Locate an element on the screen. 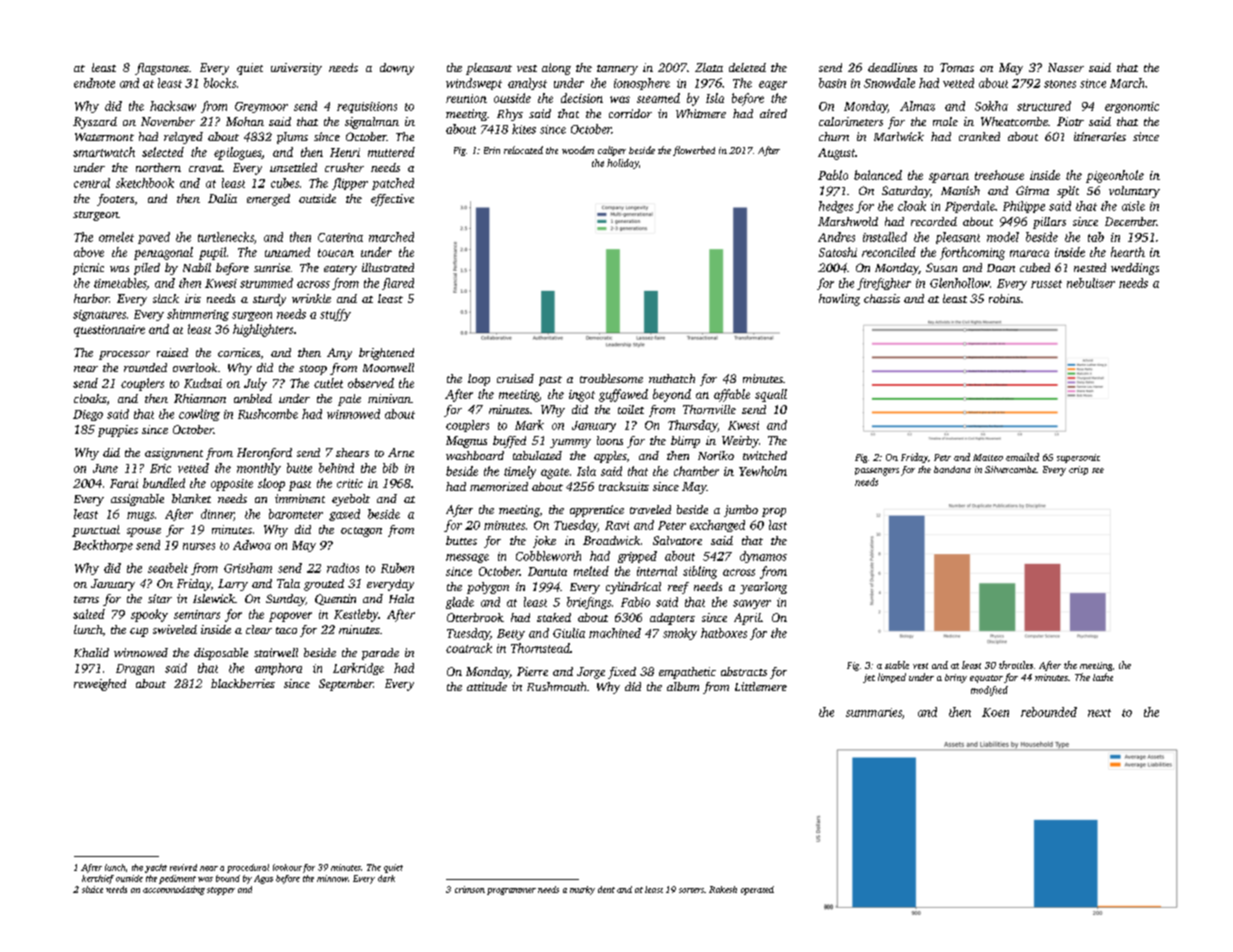  operated is located at coordinates (757, 890).
